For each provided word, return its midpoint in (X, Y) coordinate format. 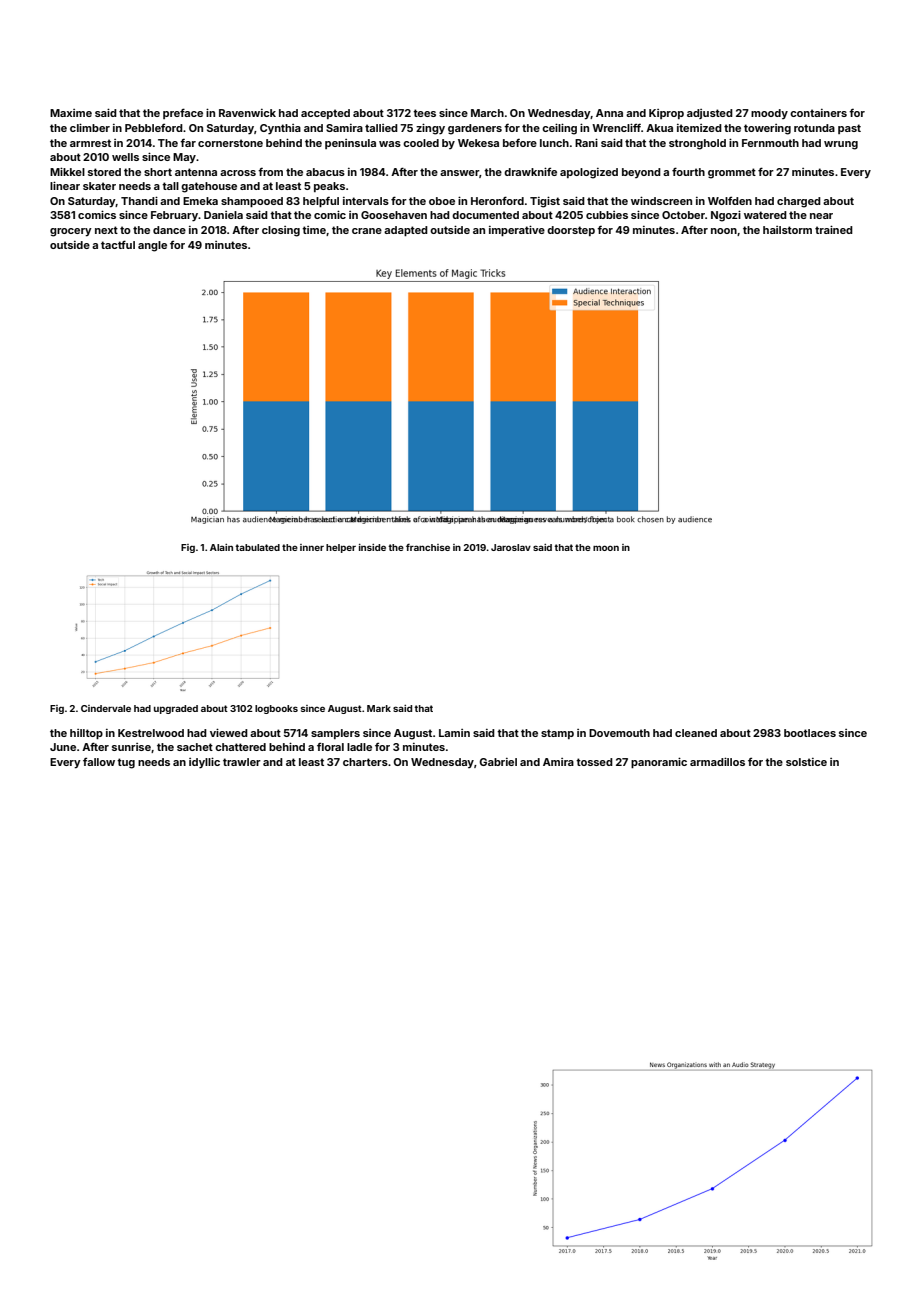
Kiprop (666, 114)
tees (424, 113)
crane (367, 231)
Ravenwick (247, 113)
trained (834, 229)
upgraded (176, 709)
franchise (428, 547)
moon (606, 548)
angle (152, 246)
